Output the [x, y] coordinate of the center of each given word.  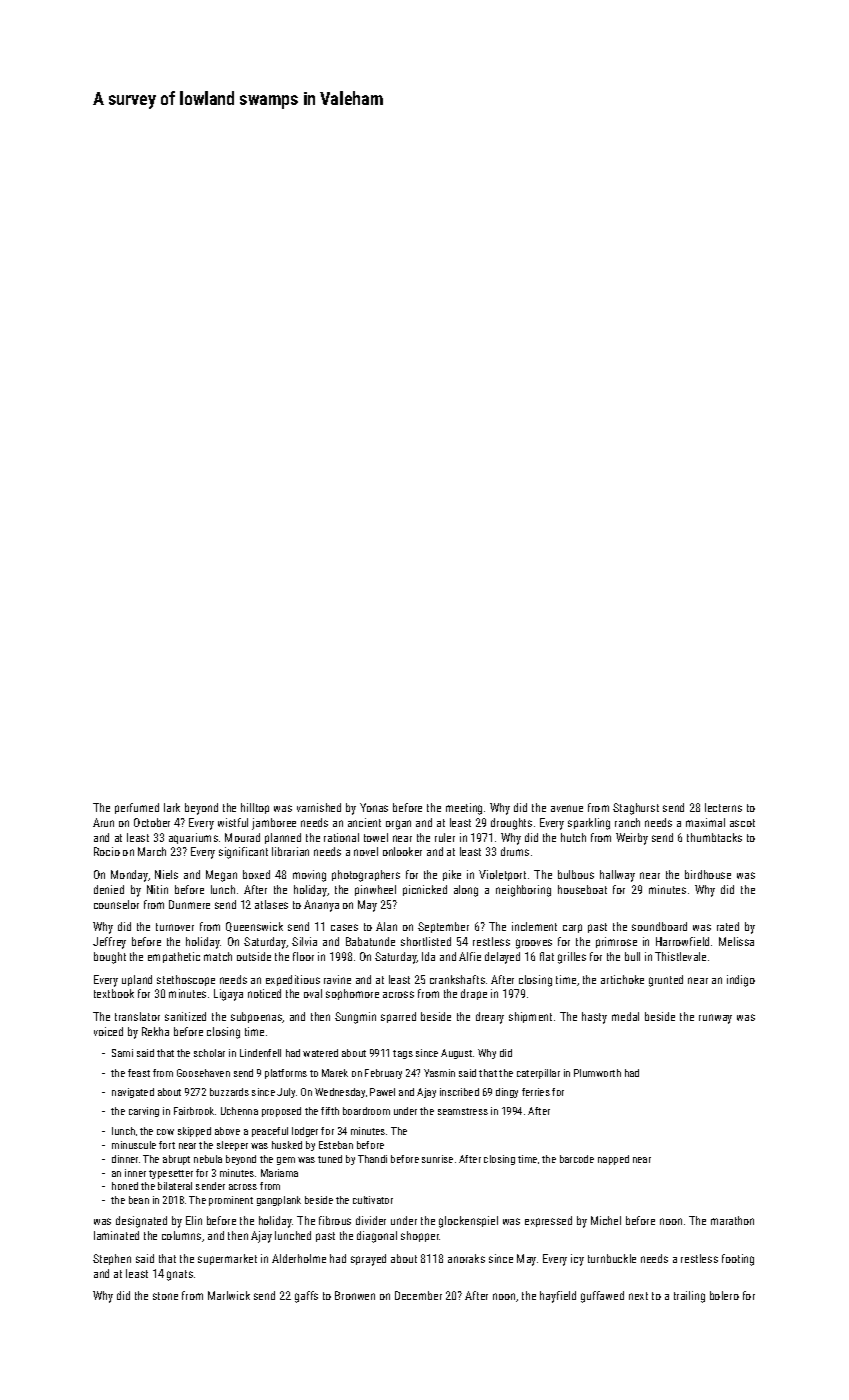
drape [474, 994]
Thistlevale [680, 956]
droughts [511, 824]
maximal [705, 822]
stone [165, 1296]
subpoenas [257, 1017]
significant [243, 853]
